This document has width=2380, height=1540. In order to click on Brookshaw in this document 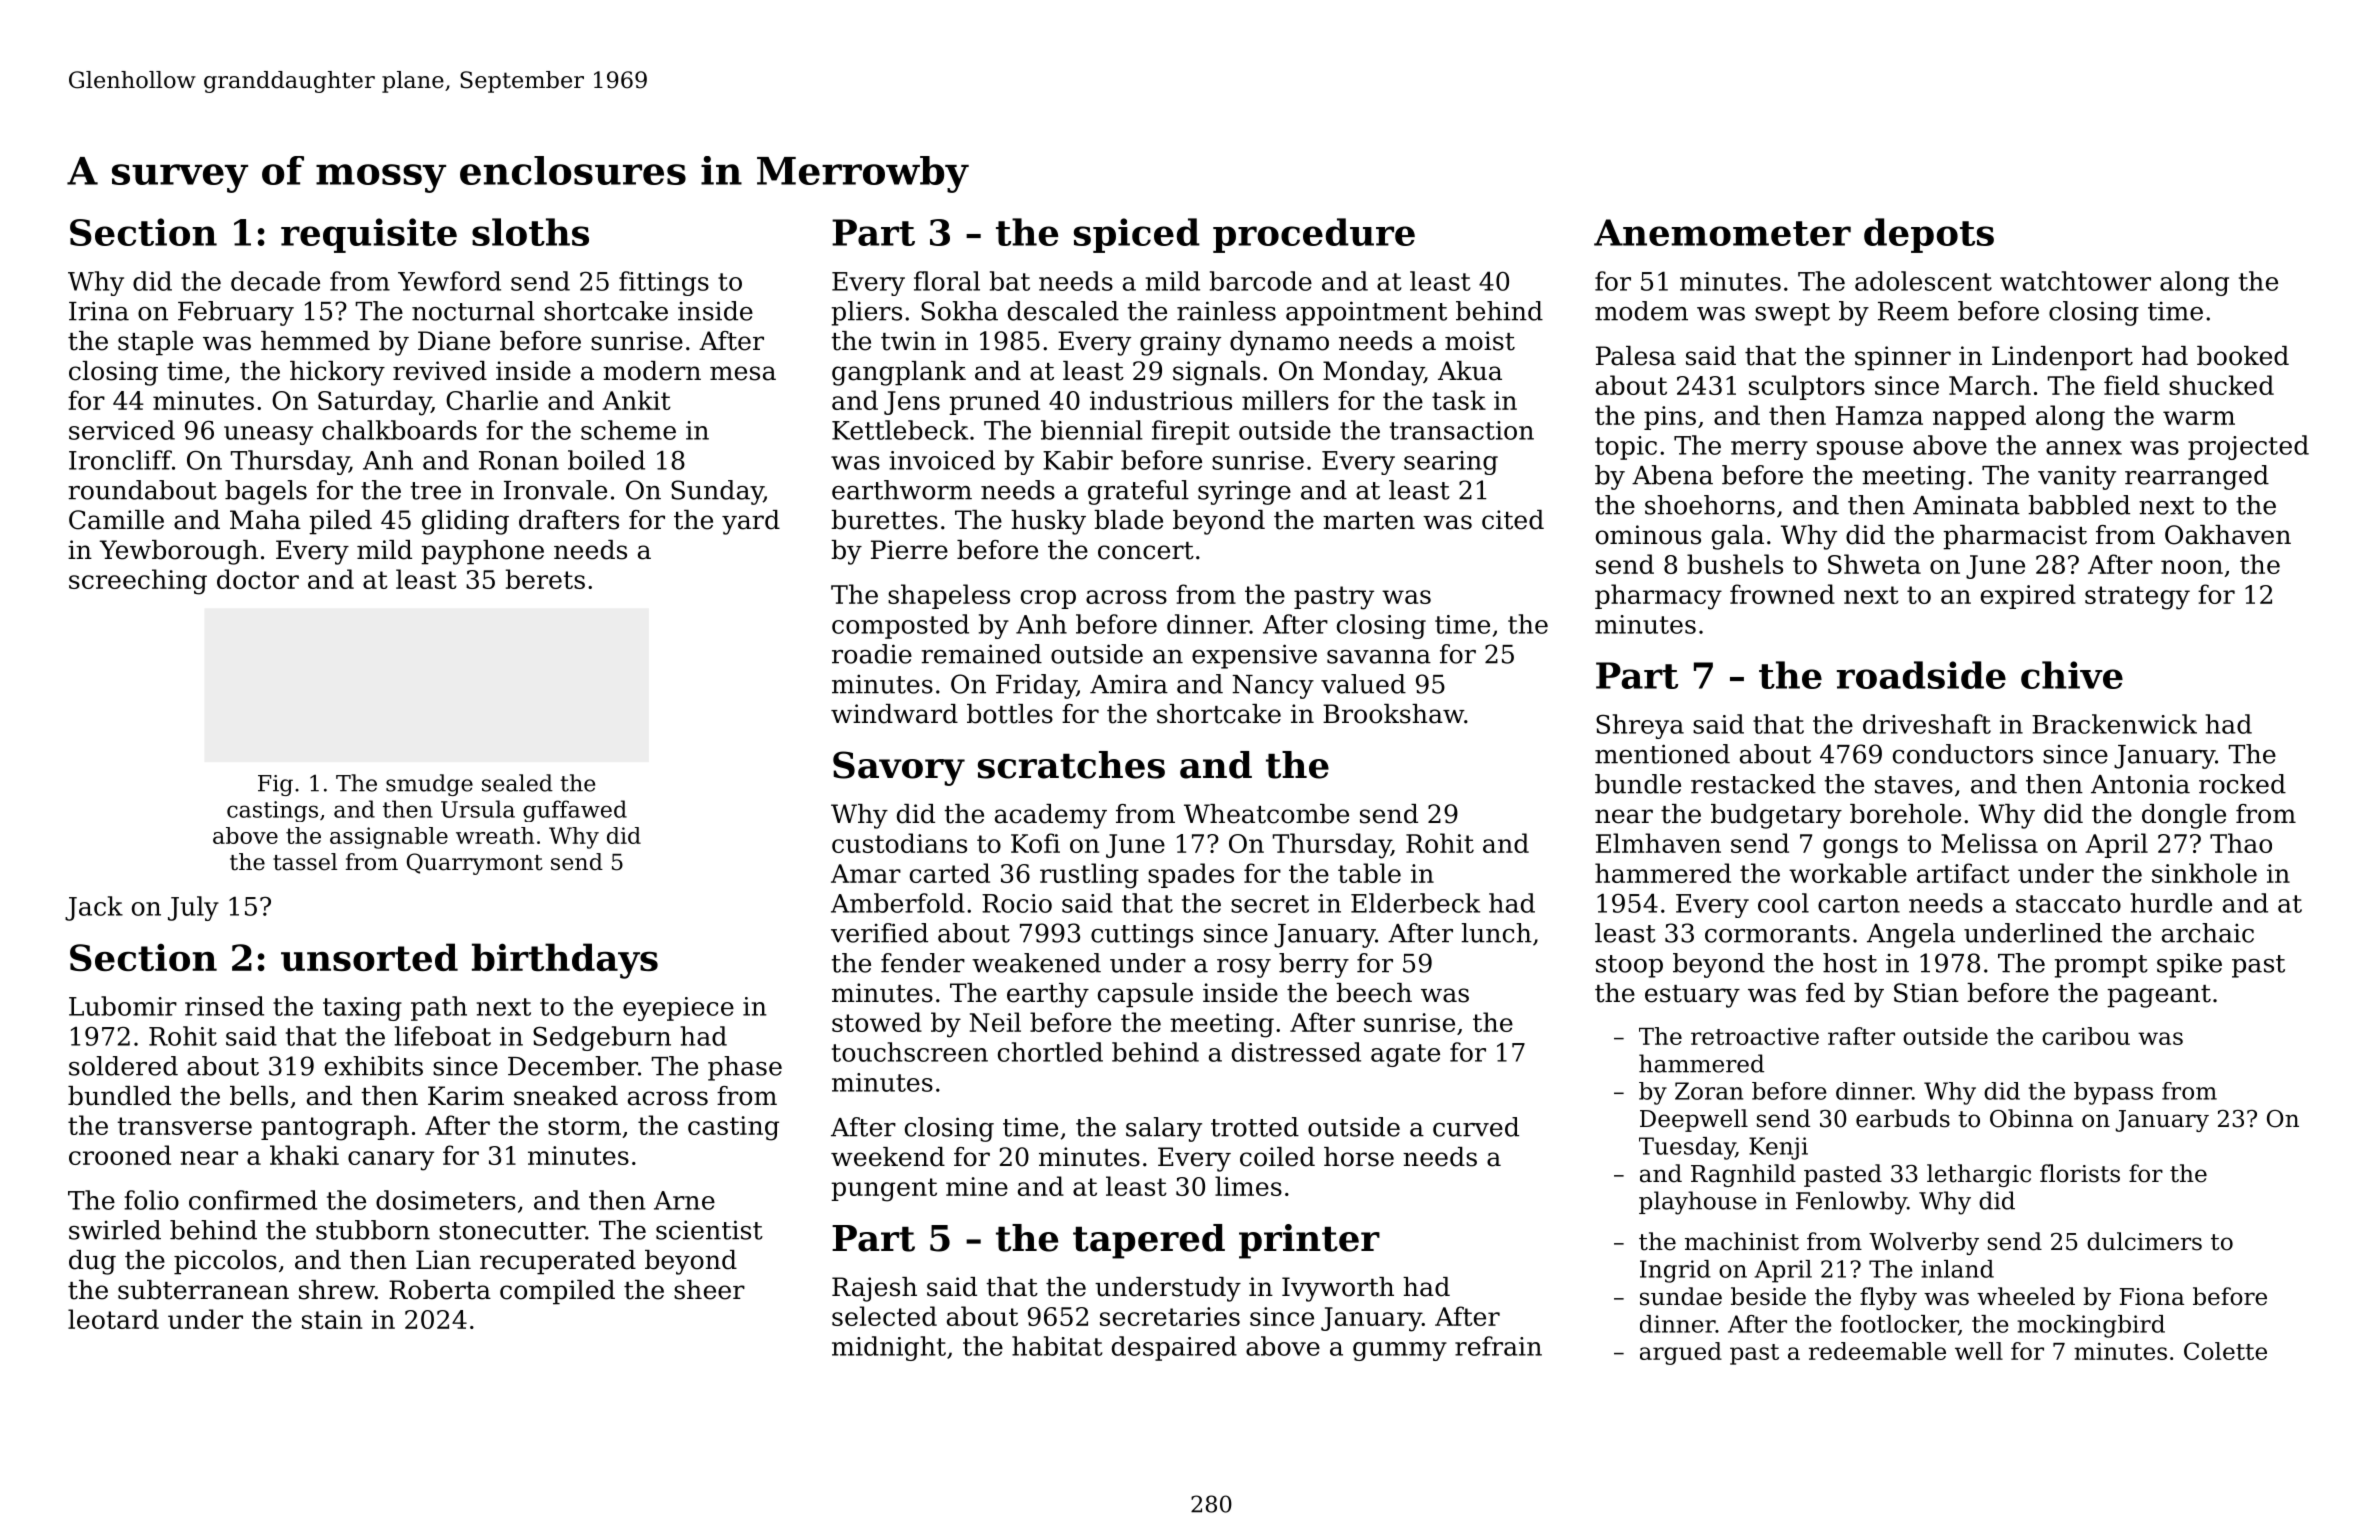, I will do `click(1393, 714)`.
